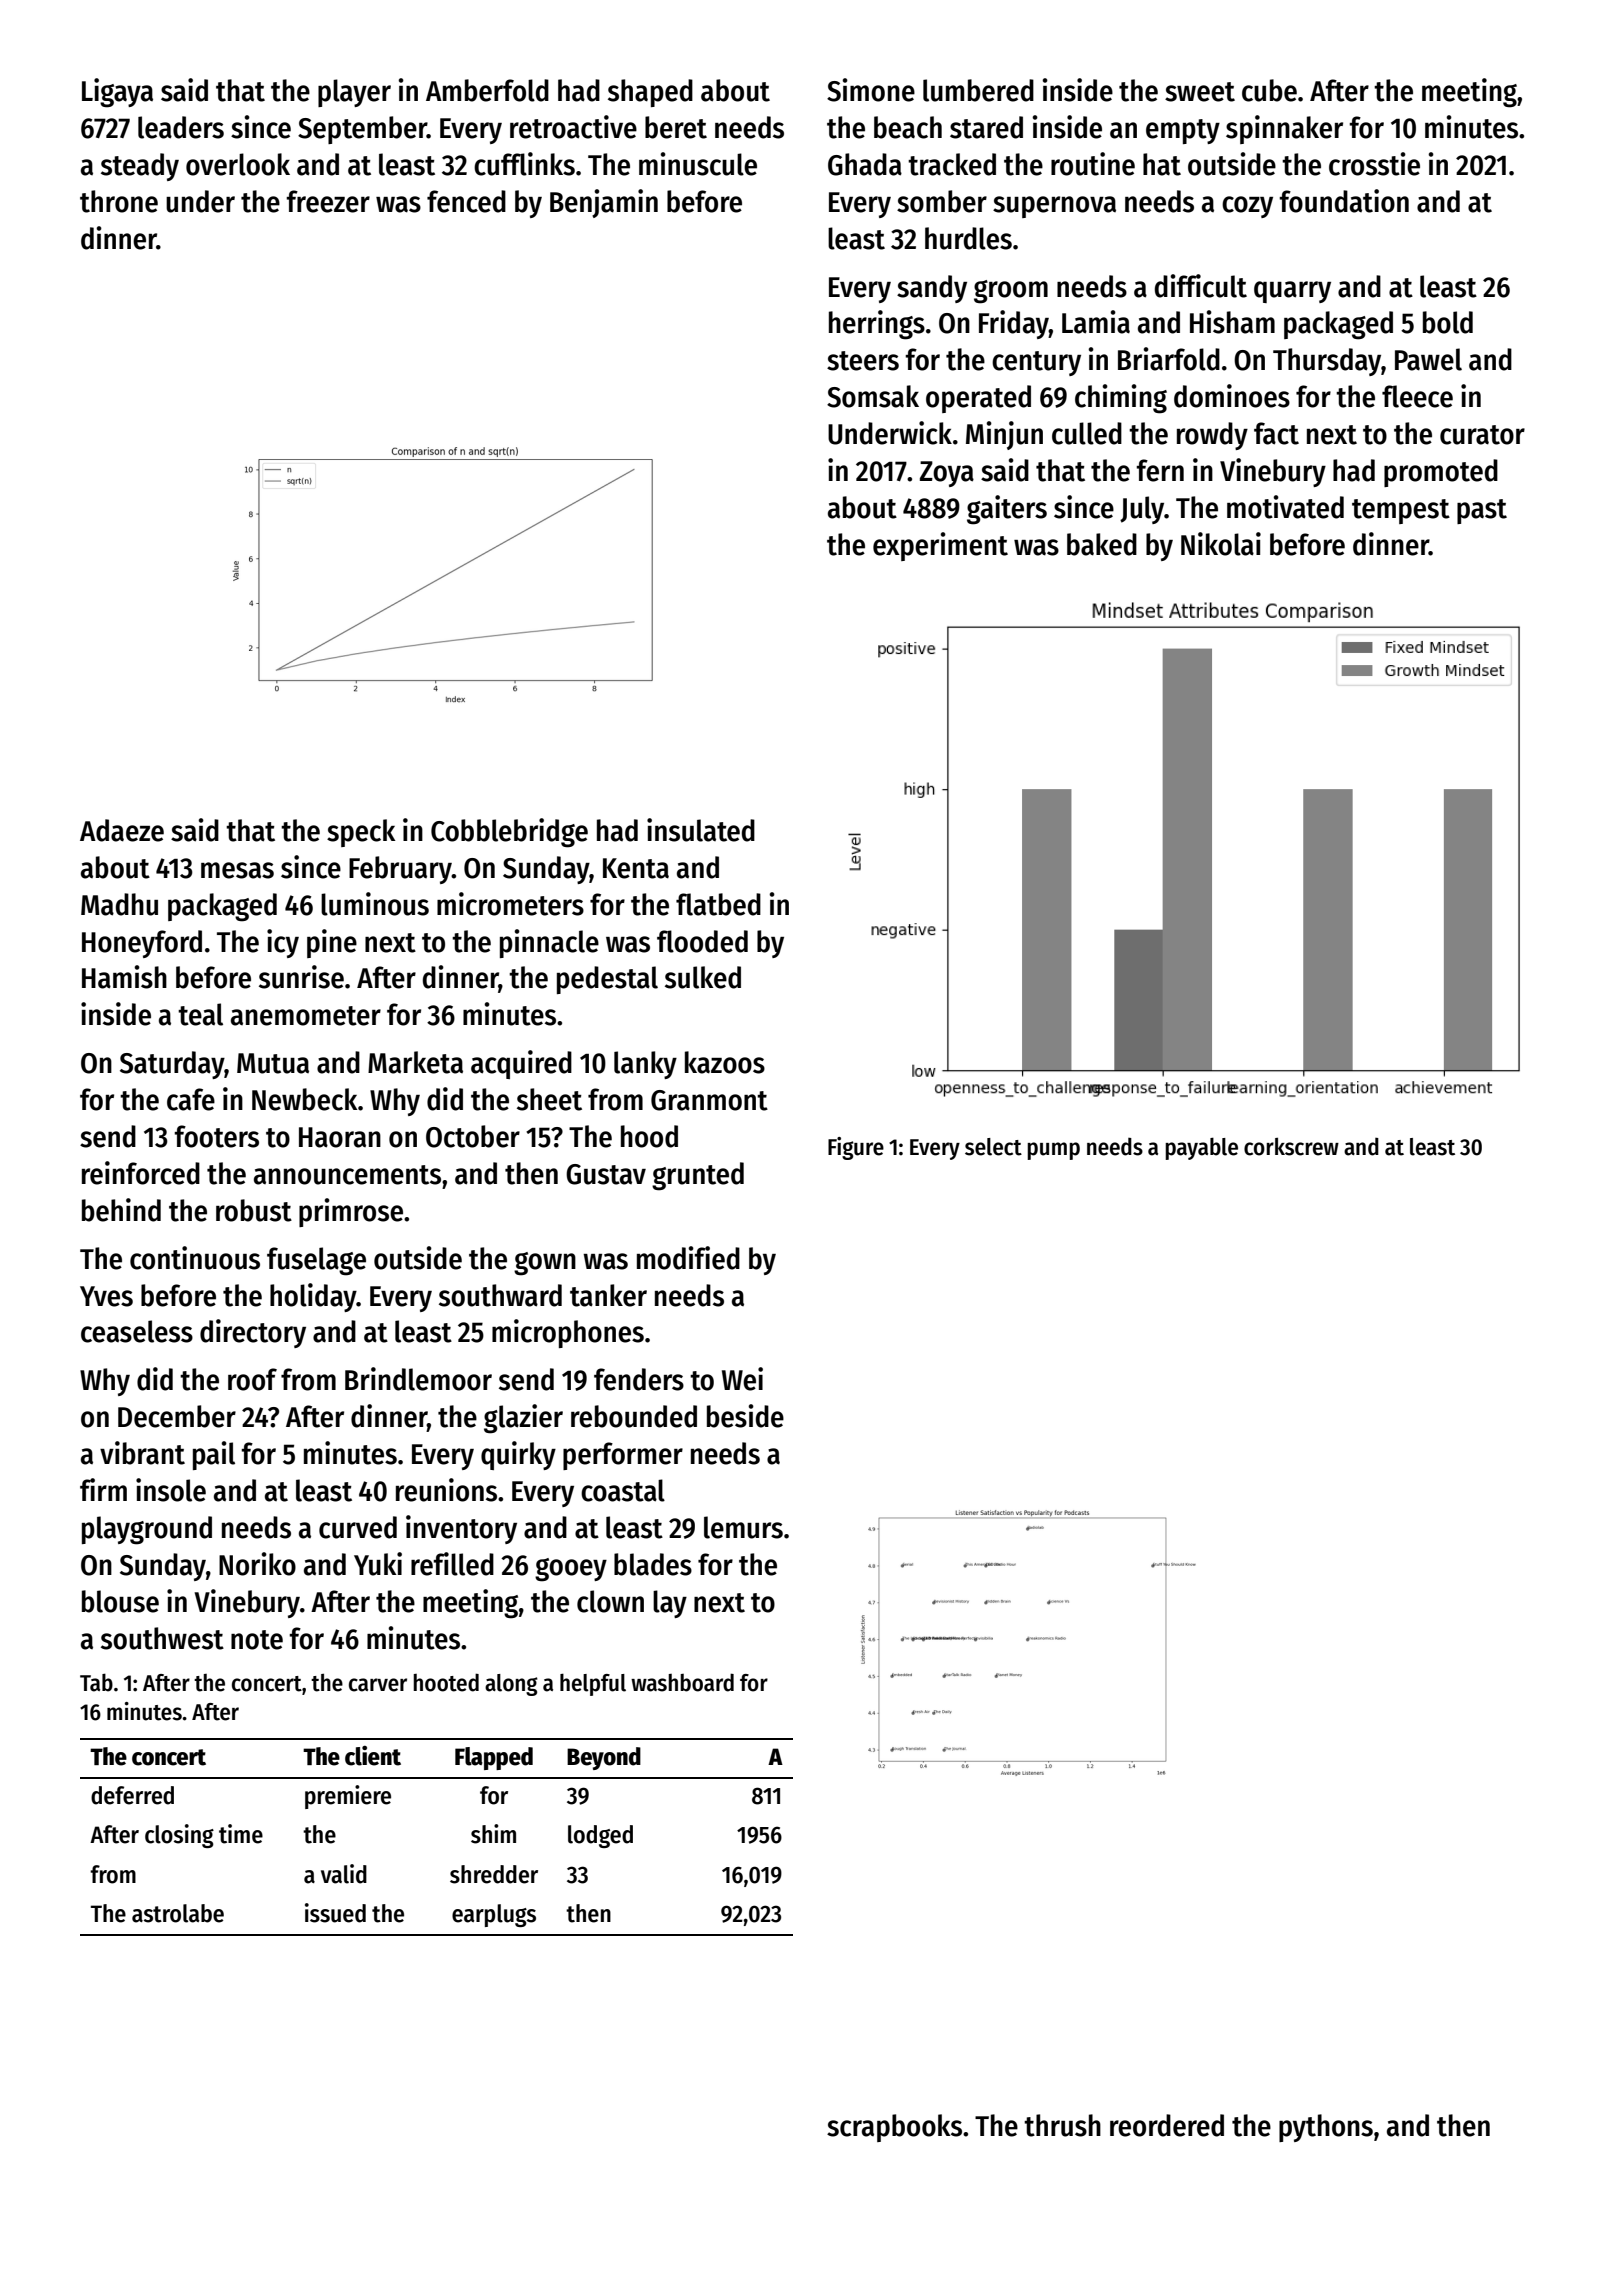  I want to click on foundation, so click(1344, 201).
